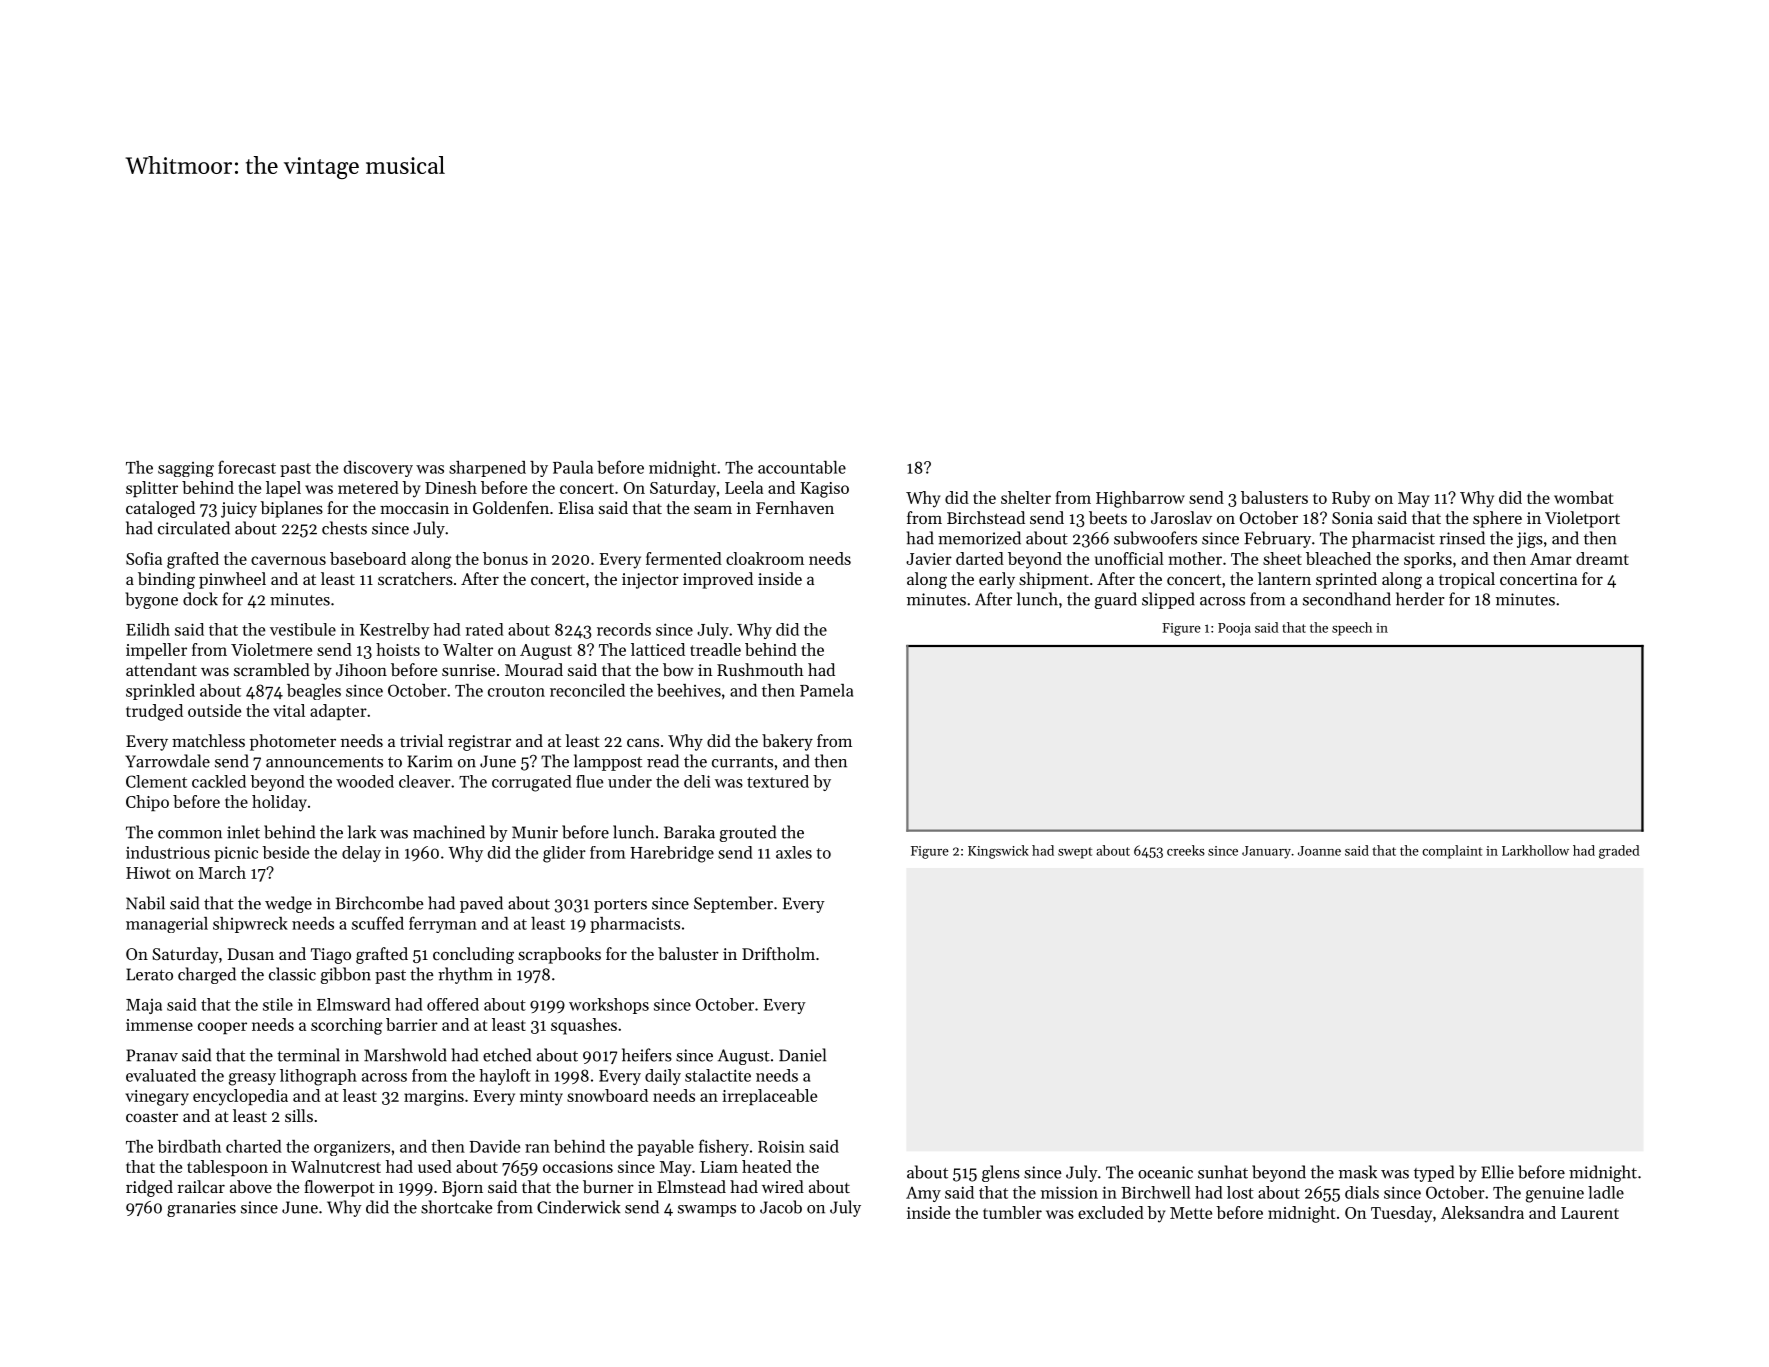  Describe the element at coordinates (802, 1055) in the screenshot. I see `Daniel` at that location.
